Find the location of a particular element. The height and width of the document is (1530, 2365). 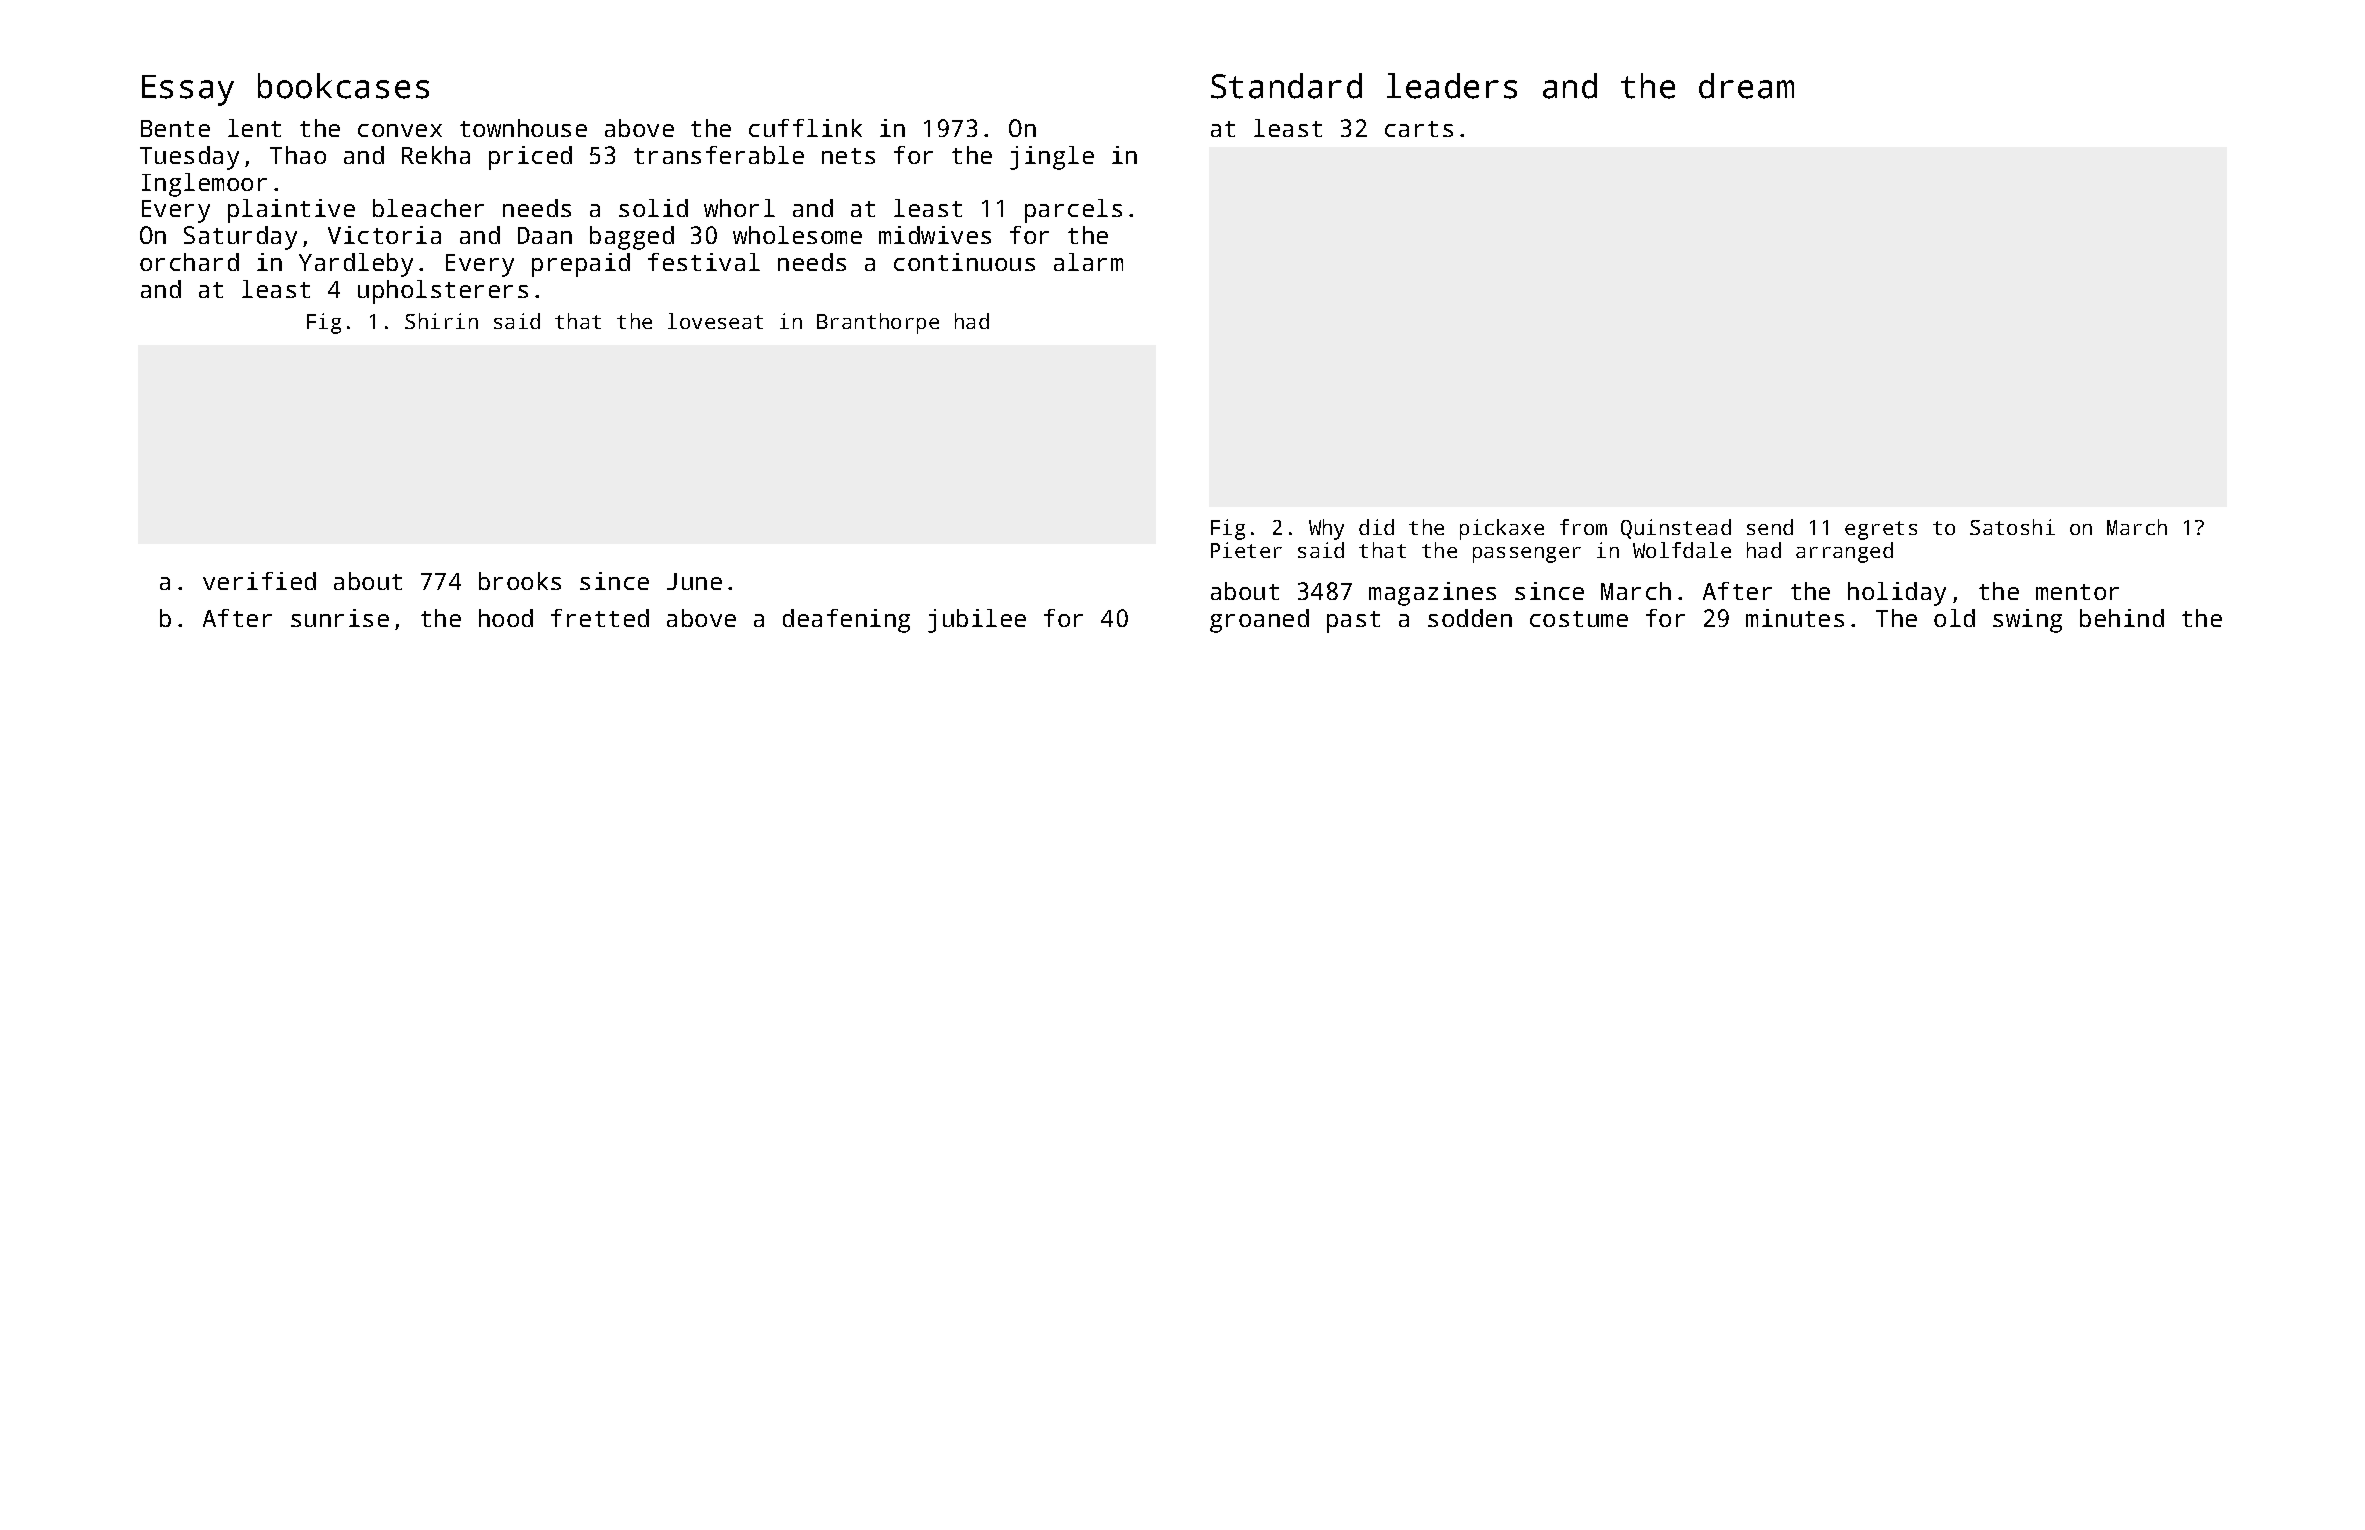

verified is located at coordinates (259, 581).
